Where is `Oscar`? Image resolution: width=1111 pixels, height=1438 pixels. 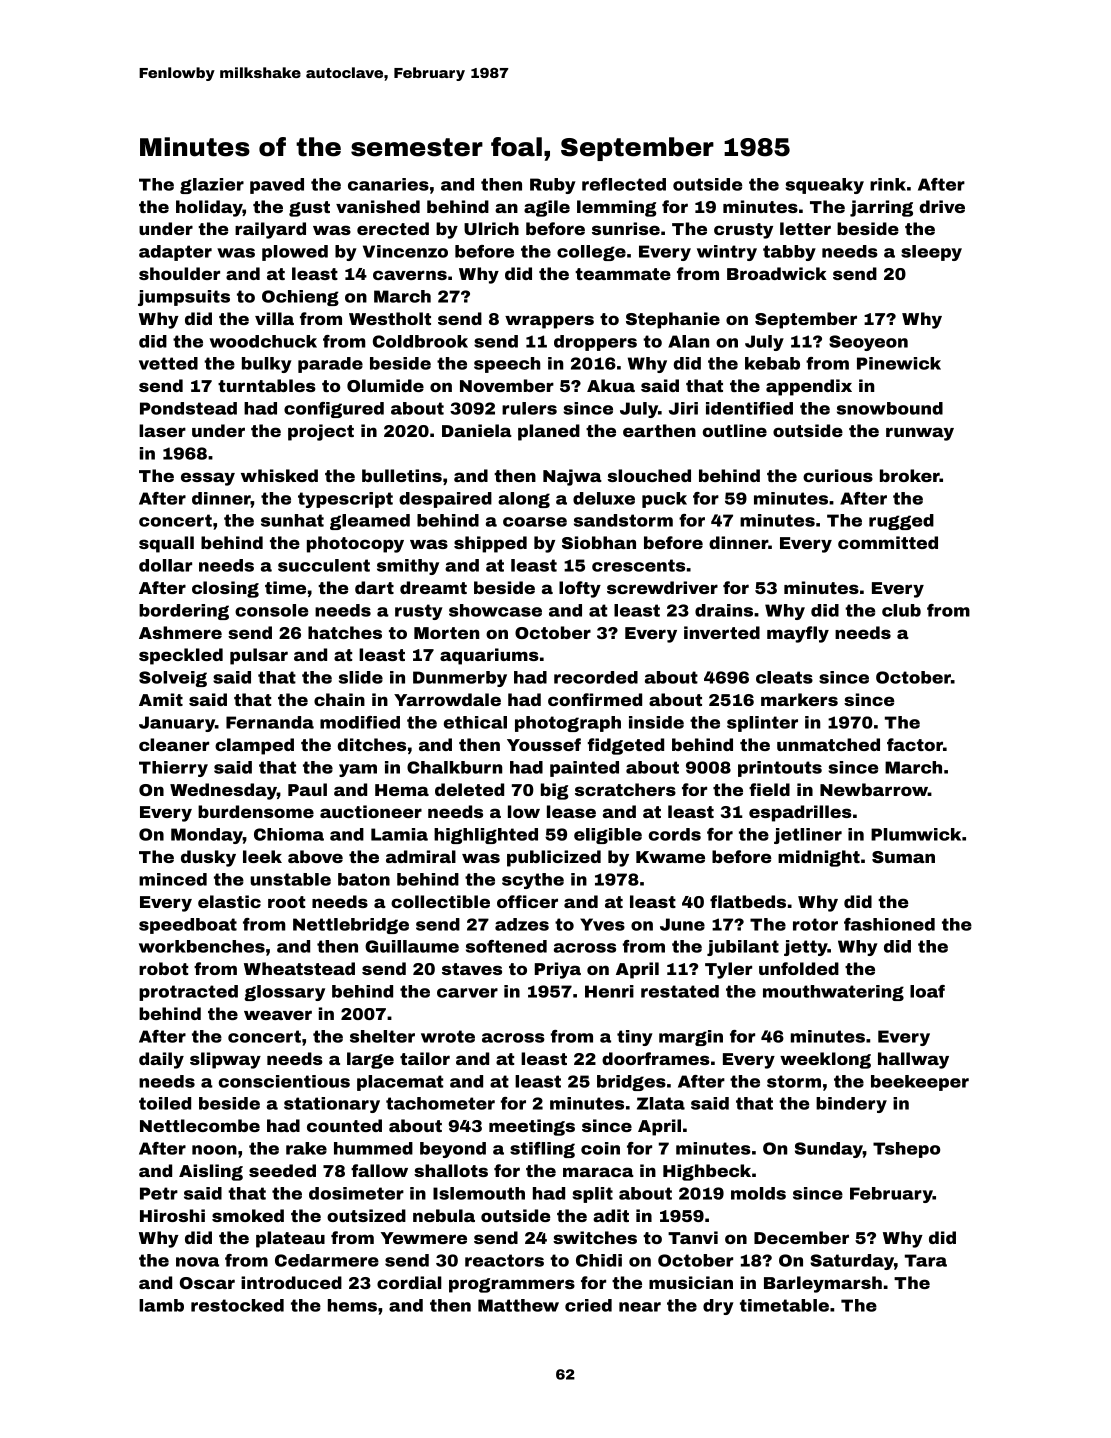
Oscar is located at coordinates (207, 1283).
